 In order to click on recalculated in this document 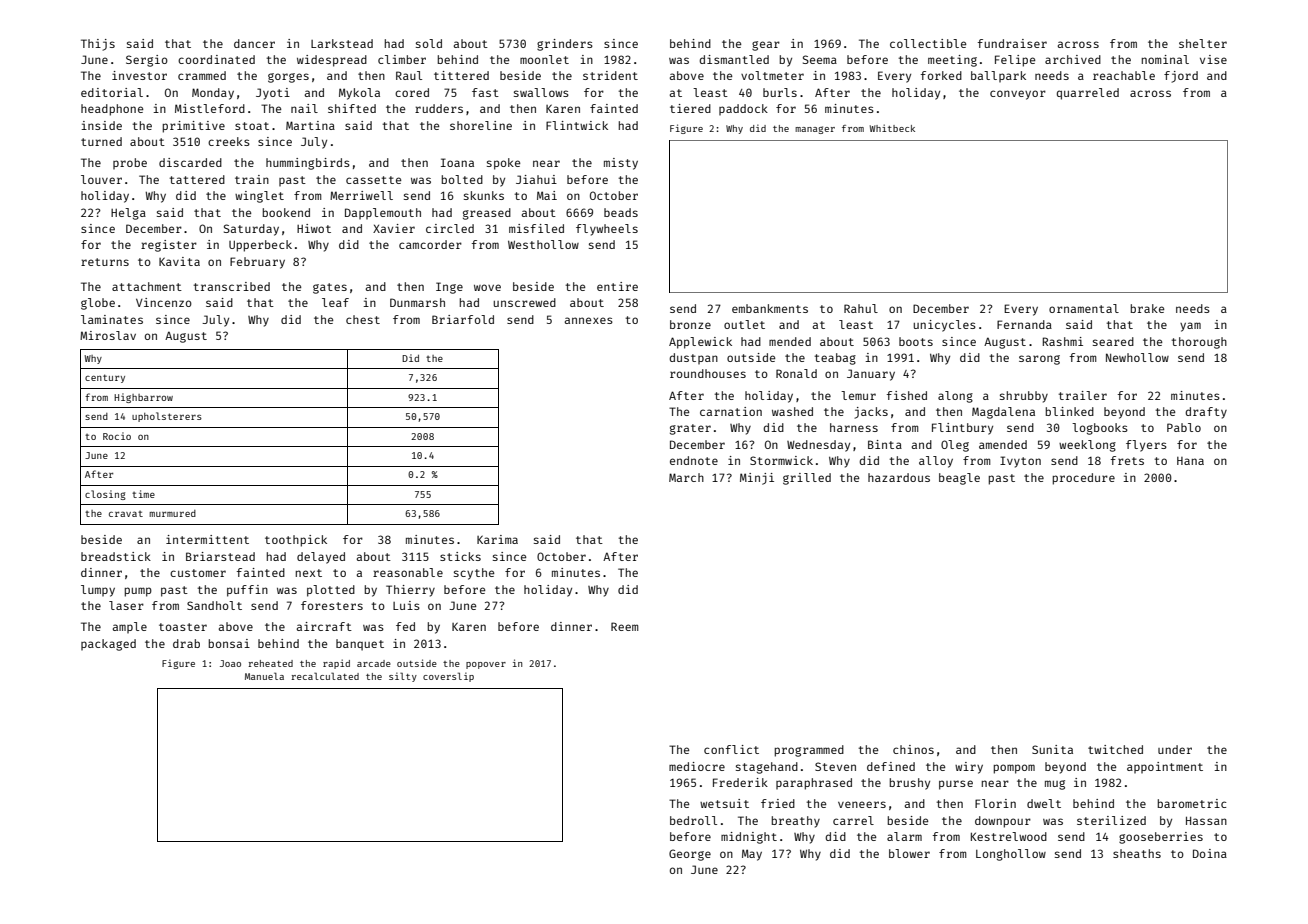, I will do `click(325, 676)`.
